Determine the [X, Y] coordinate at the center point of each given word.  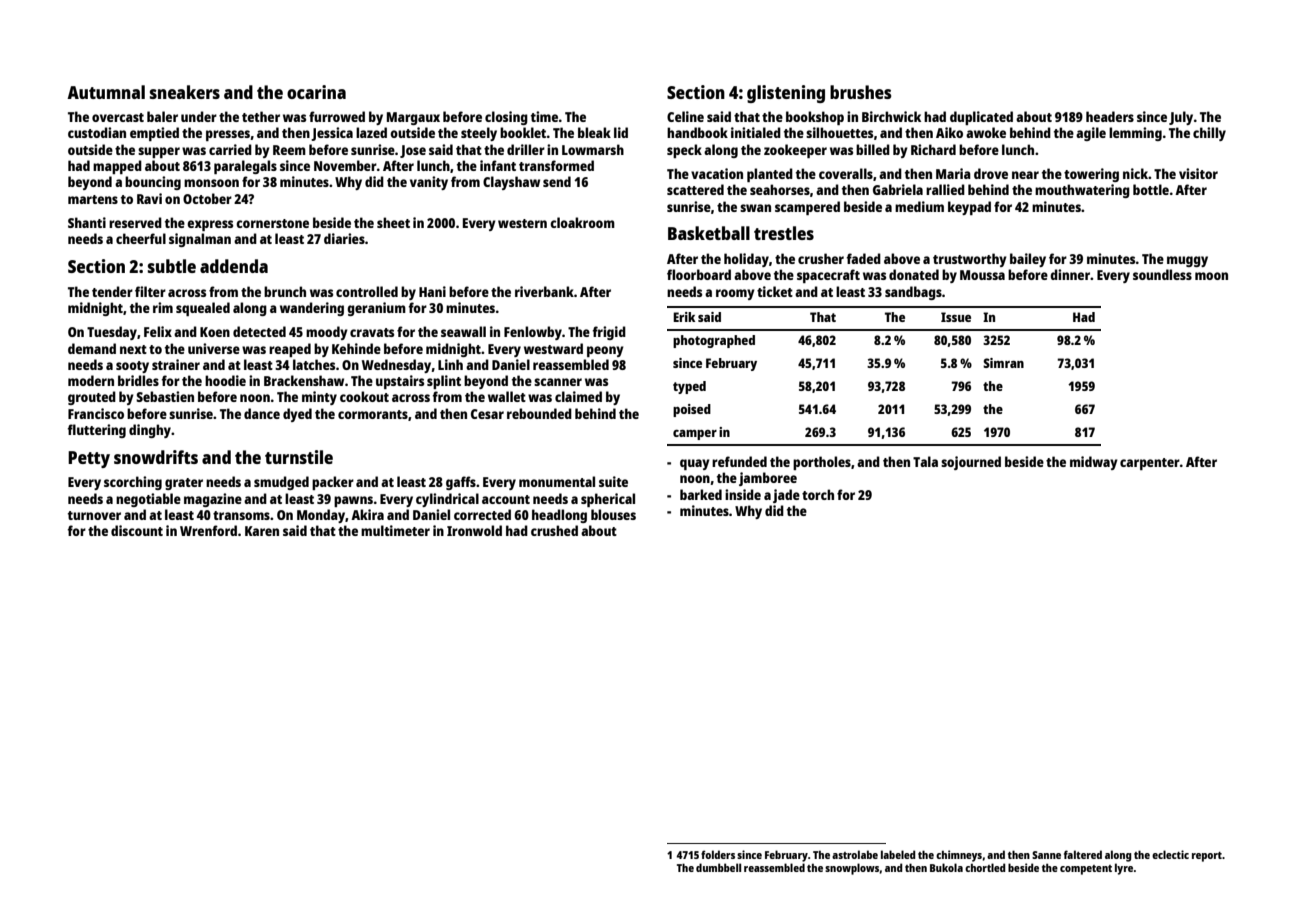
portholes [822, 463]
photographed [714, 341]
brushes [860, 92]
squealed [203, 309]
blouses [613, 514]
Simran [1003, 363]
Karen [262, 531]
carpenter [1150, 464]
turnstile [299, 457]
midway [1094, 463]
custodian [97, 132]
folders [718, 854]
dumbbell [718, 867]
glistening [786, 94]
